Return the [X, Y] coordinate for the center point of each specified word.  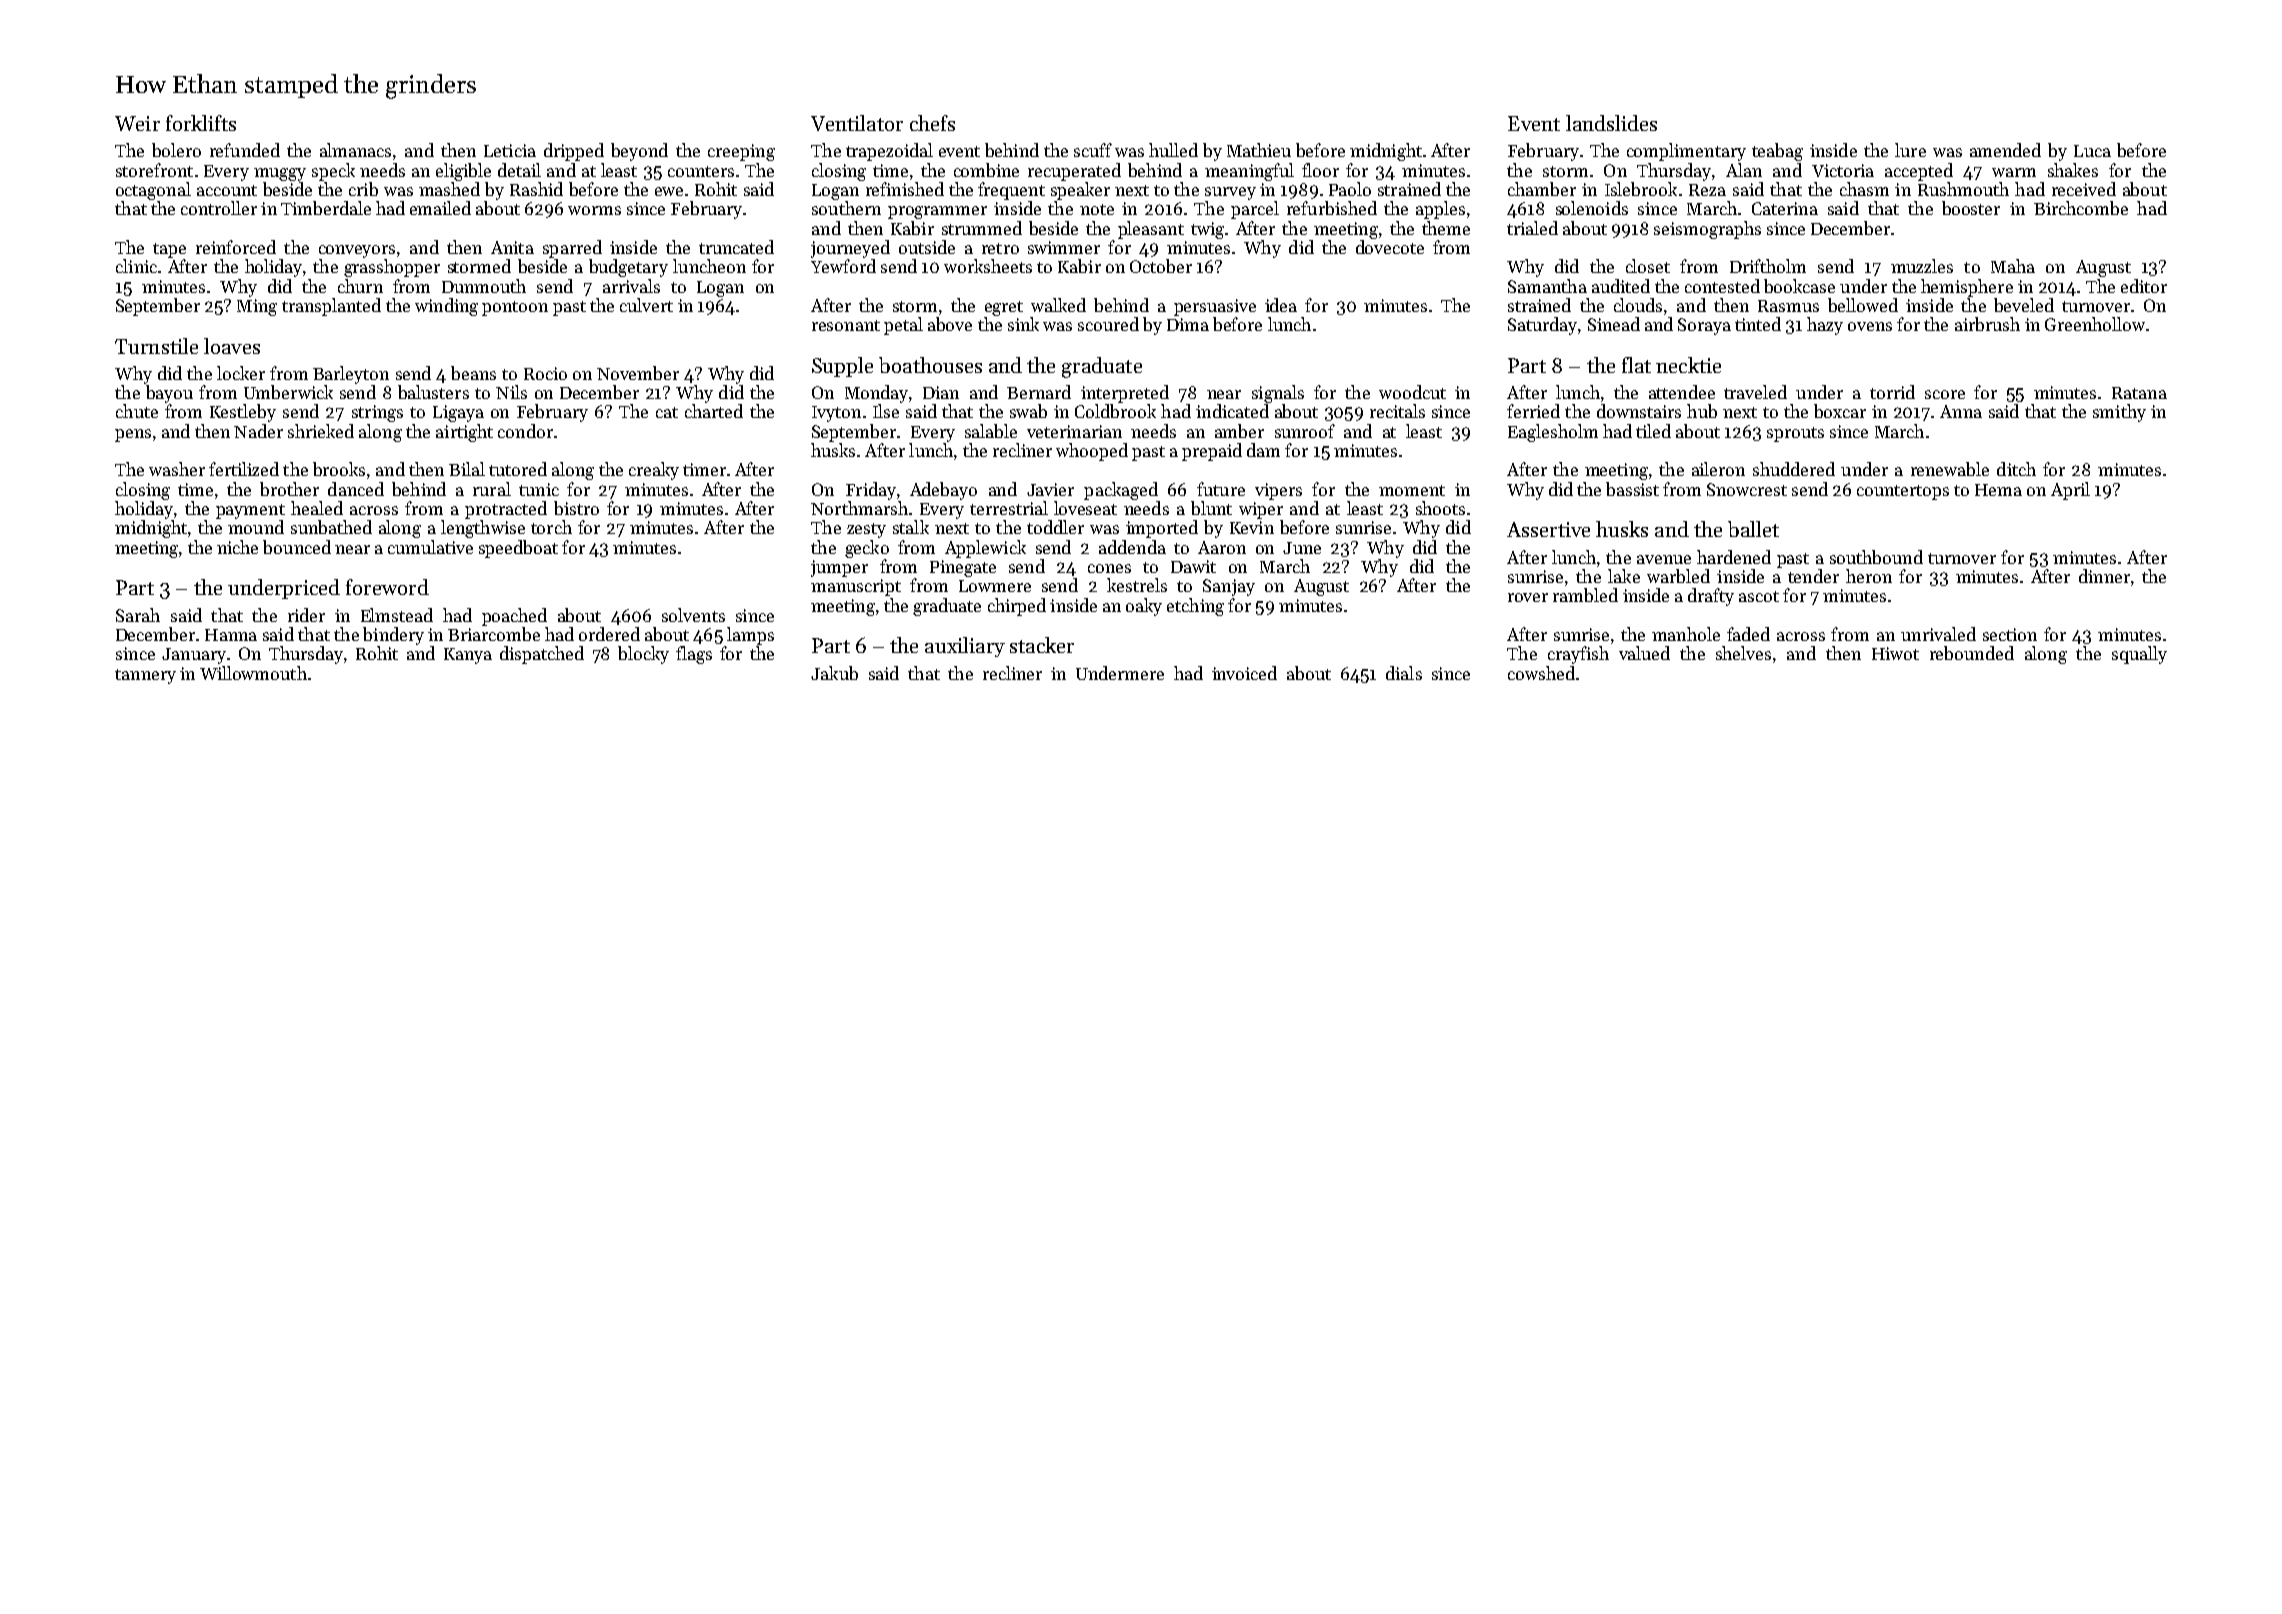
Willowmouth [253, 673]
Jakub [834, 673]
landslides [1611, 123]
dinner [2104, 576]
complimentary [1686, 152]
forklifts [201, 123]
